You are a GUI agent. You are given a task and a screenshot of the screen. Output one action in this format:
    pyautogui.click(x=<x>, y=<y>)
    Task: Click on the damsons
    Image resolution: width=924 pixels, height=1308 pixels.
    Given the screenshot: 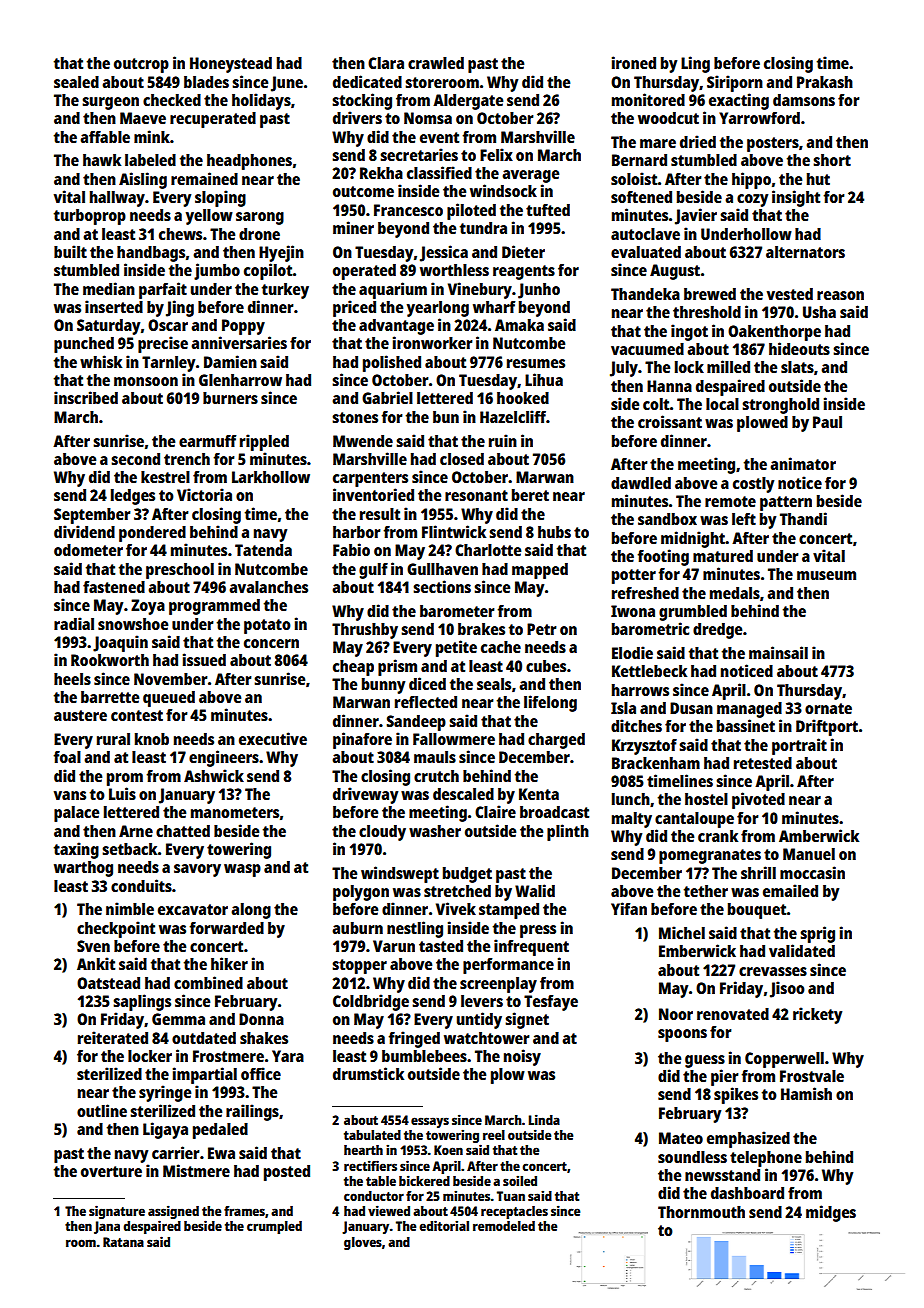 What is the action you would take?
    pyautogui.click(x=804, y=100)
